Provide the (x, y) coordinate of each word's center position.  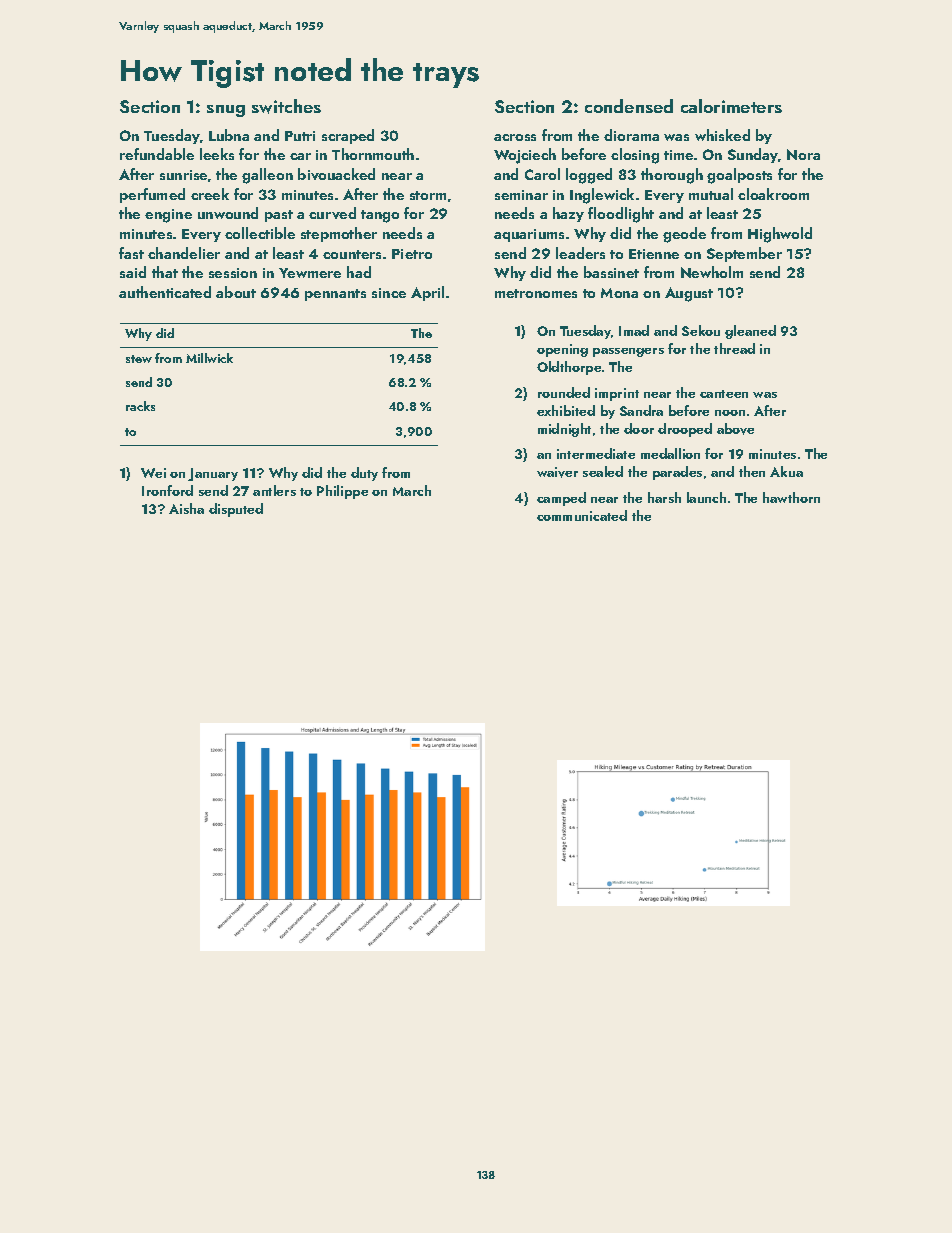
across (515, 137)
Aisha (186, 508)
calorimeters (731, 106)
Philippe (342, 492)
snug (226, 111)
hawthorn (791, 497)
